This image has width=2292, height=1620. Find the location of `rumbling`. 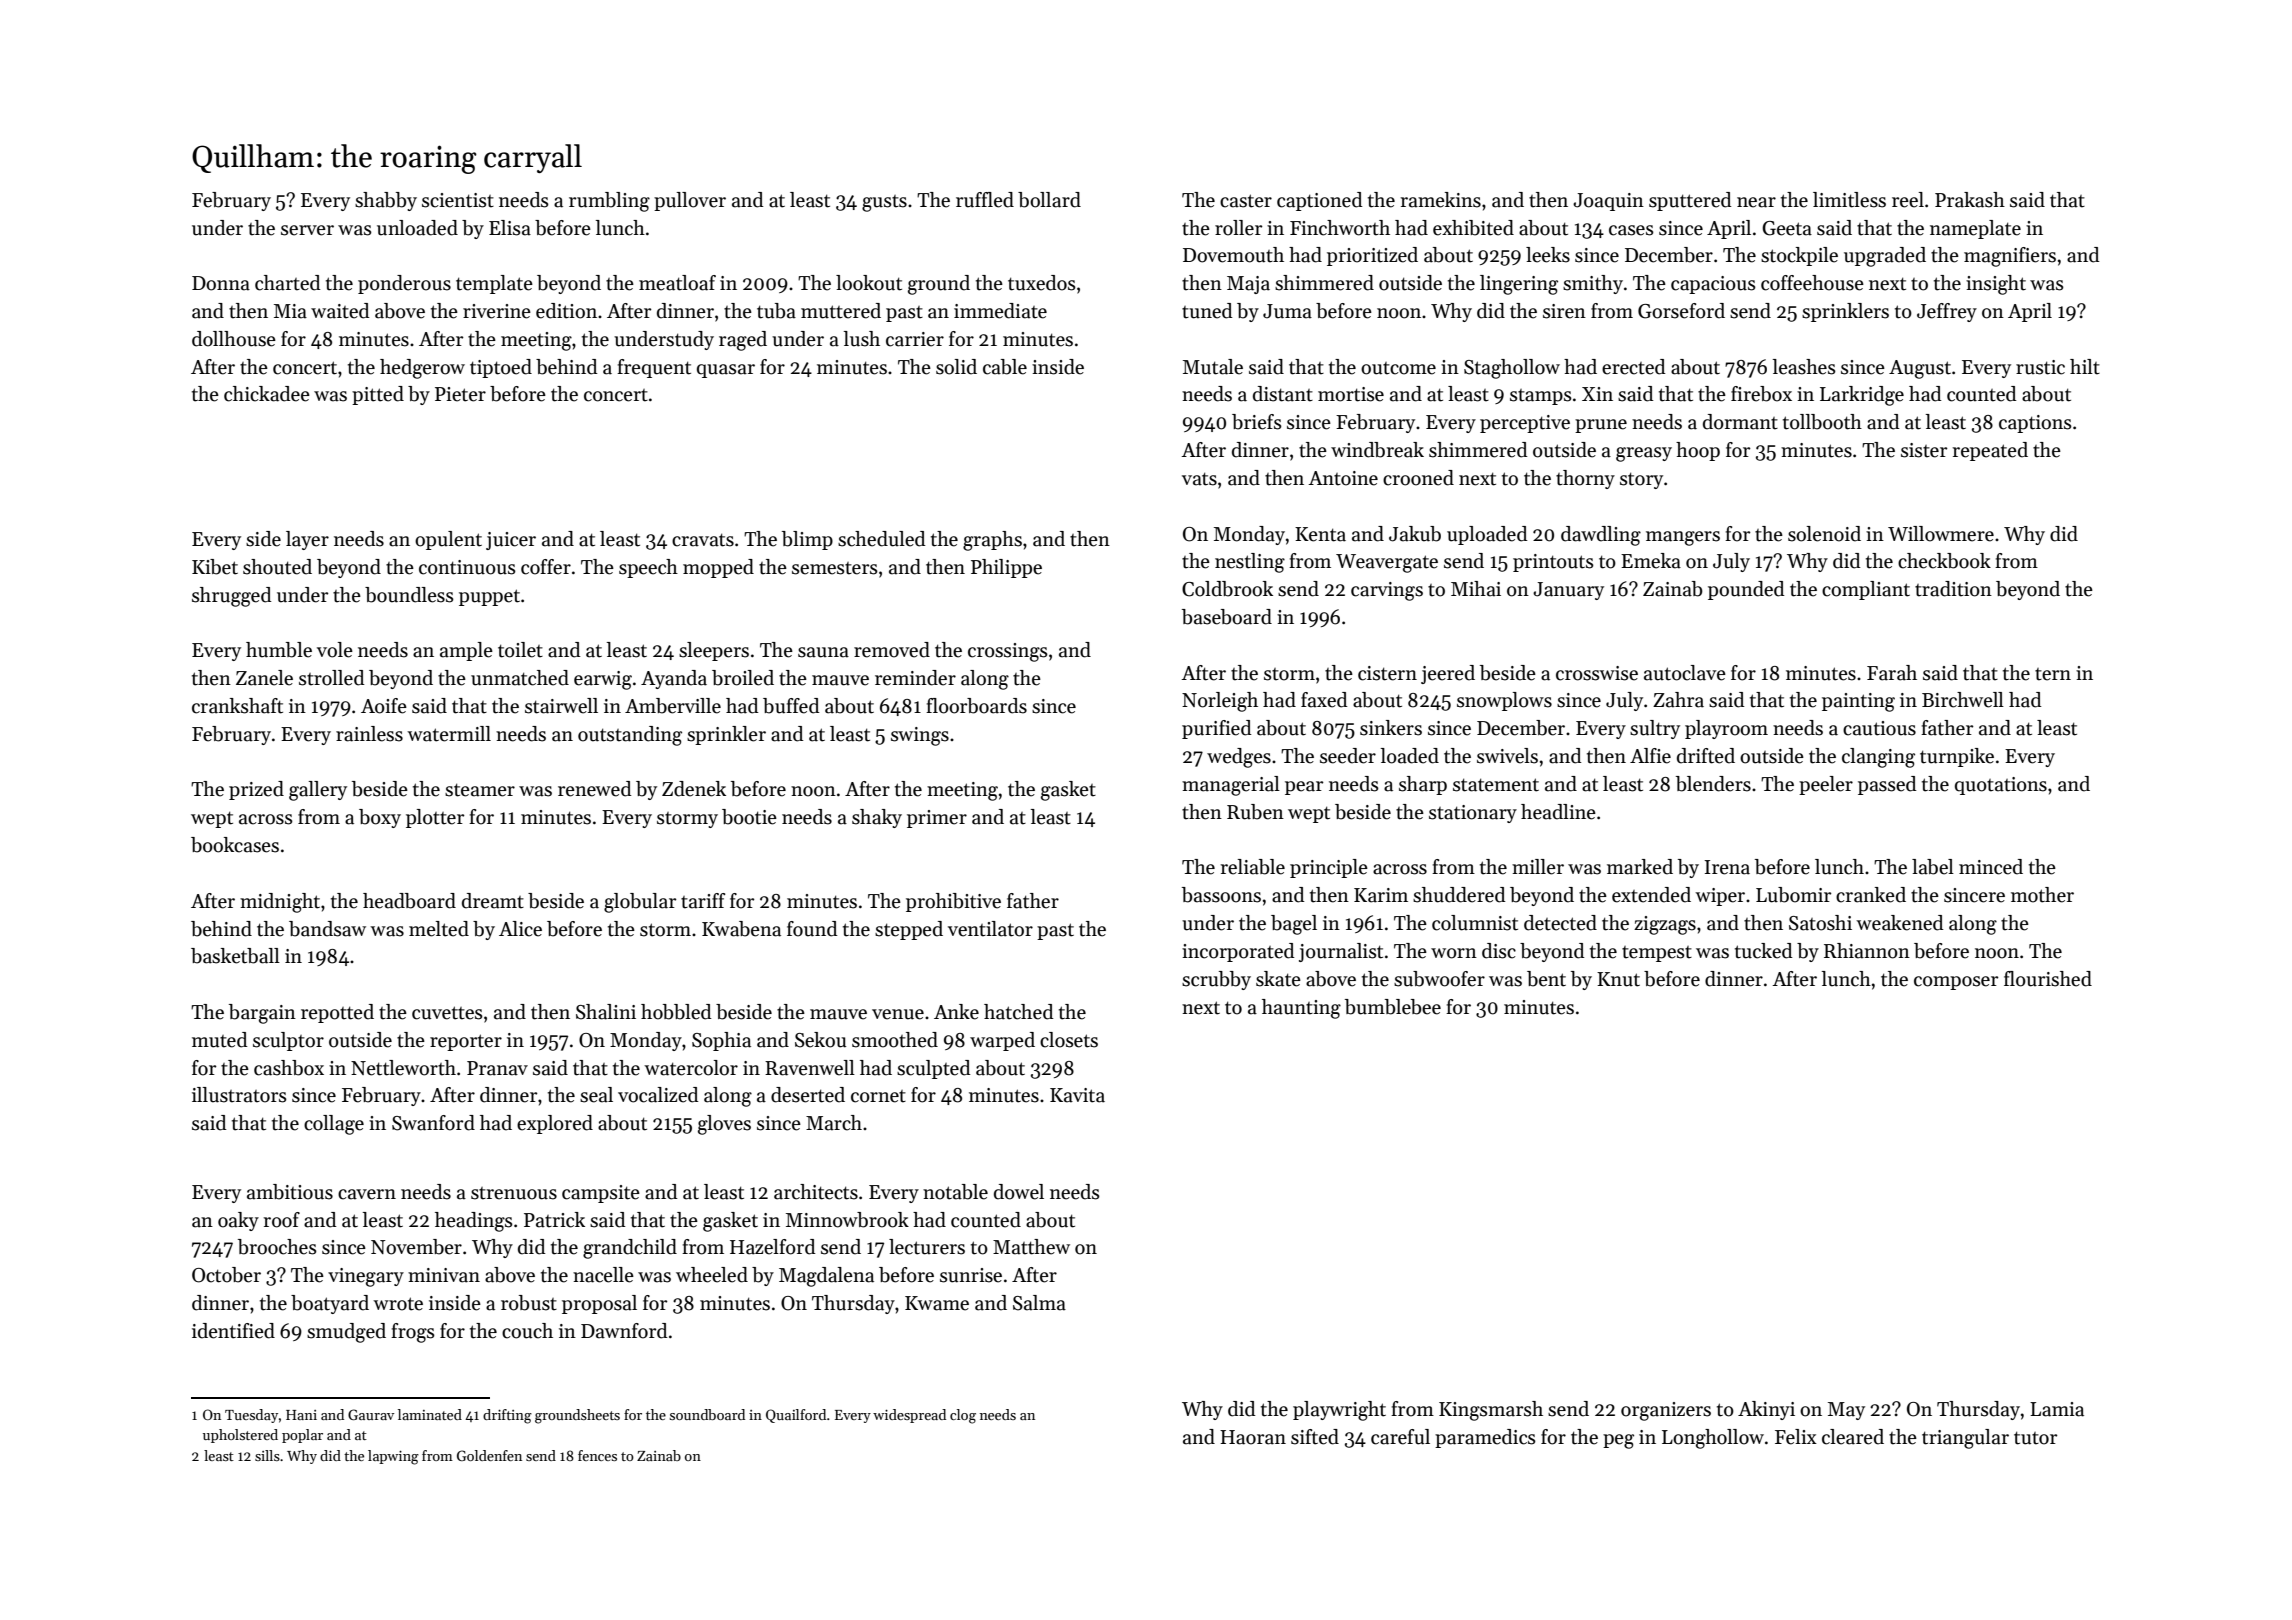

rumbling is located at coordinates (609, 202).
